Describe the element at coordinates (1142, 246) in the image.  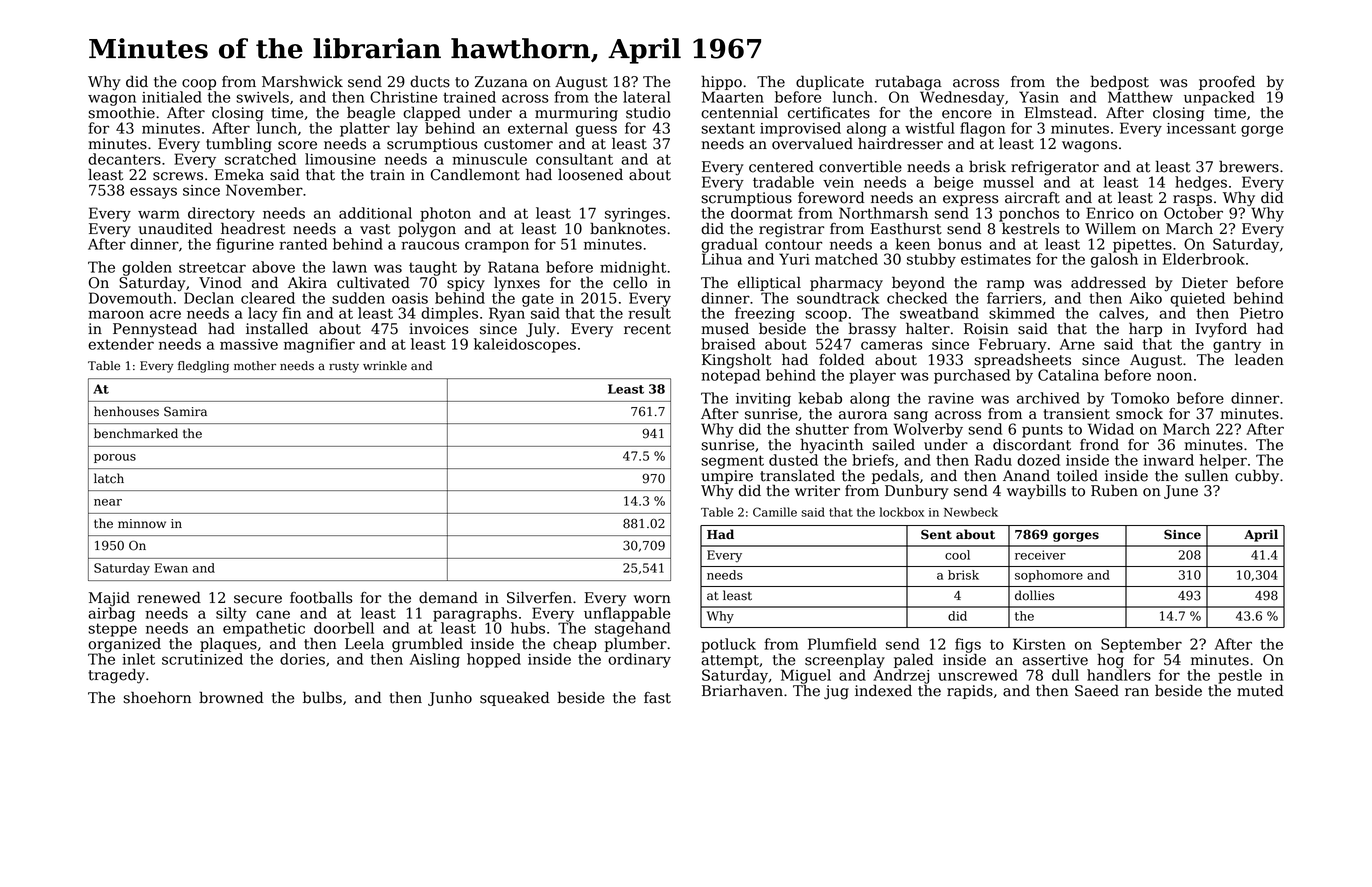
I see `pipettes` at that location.
